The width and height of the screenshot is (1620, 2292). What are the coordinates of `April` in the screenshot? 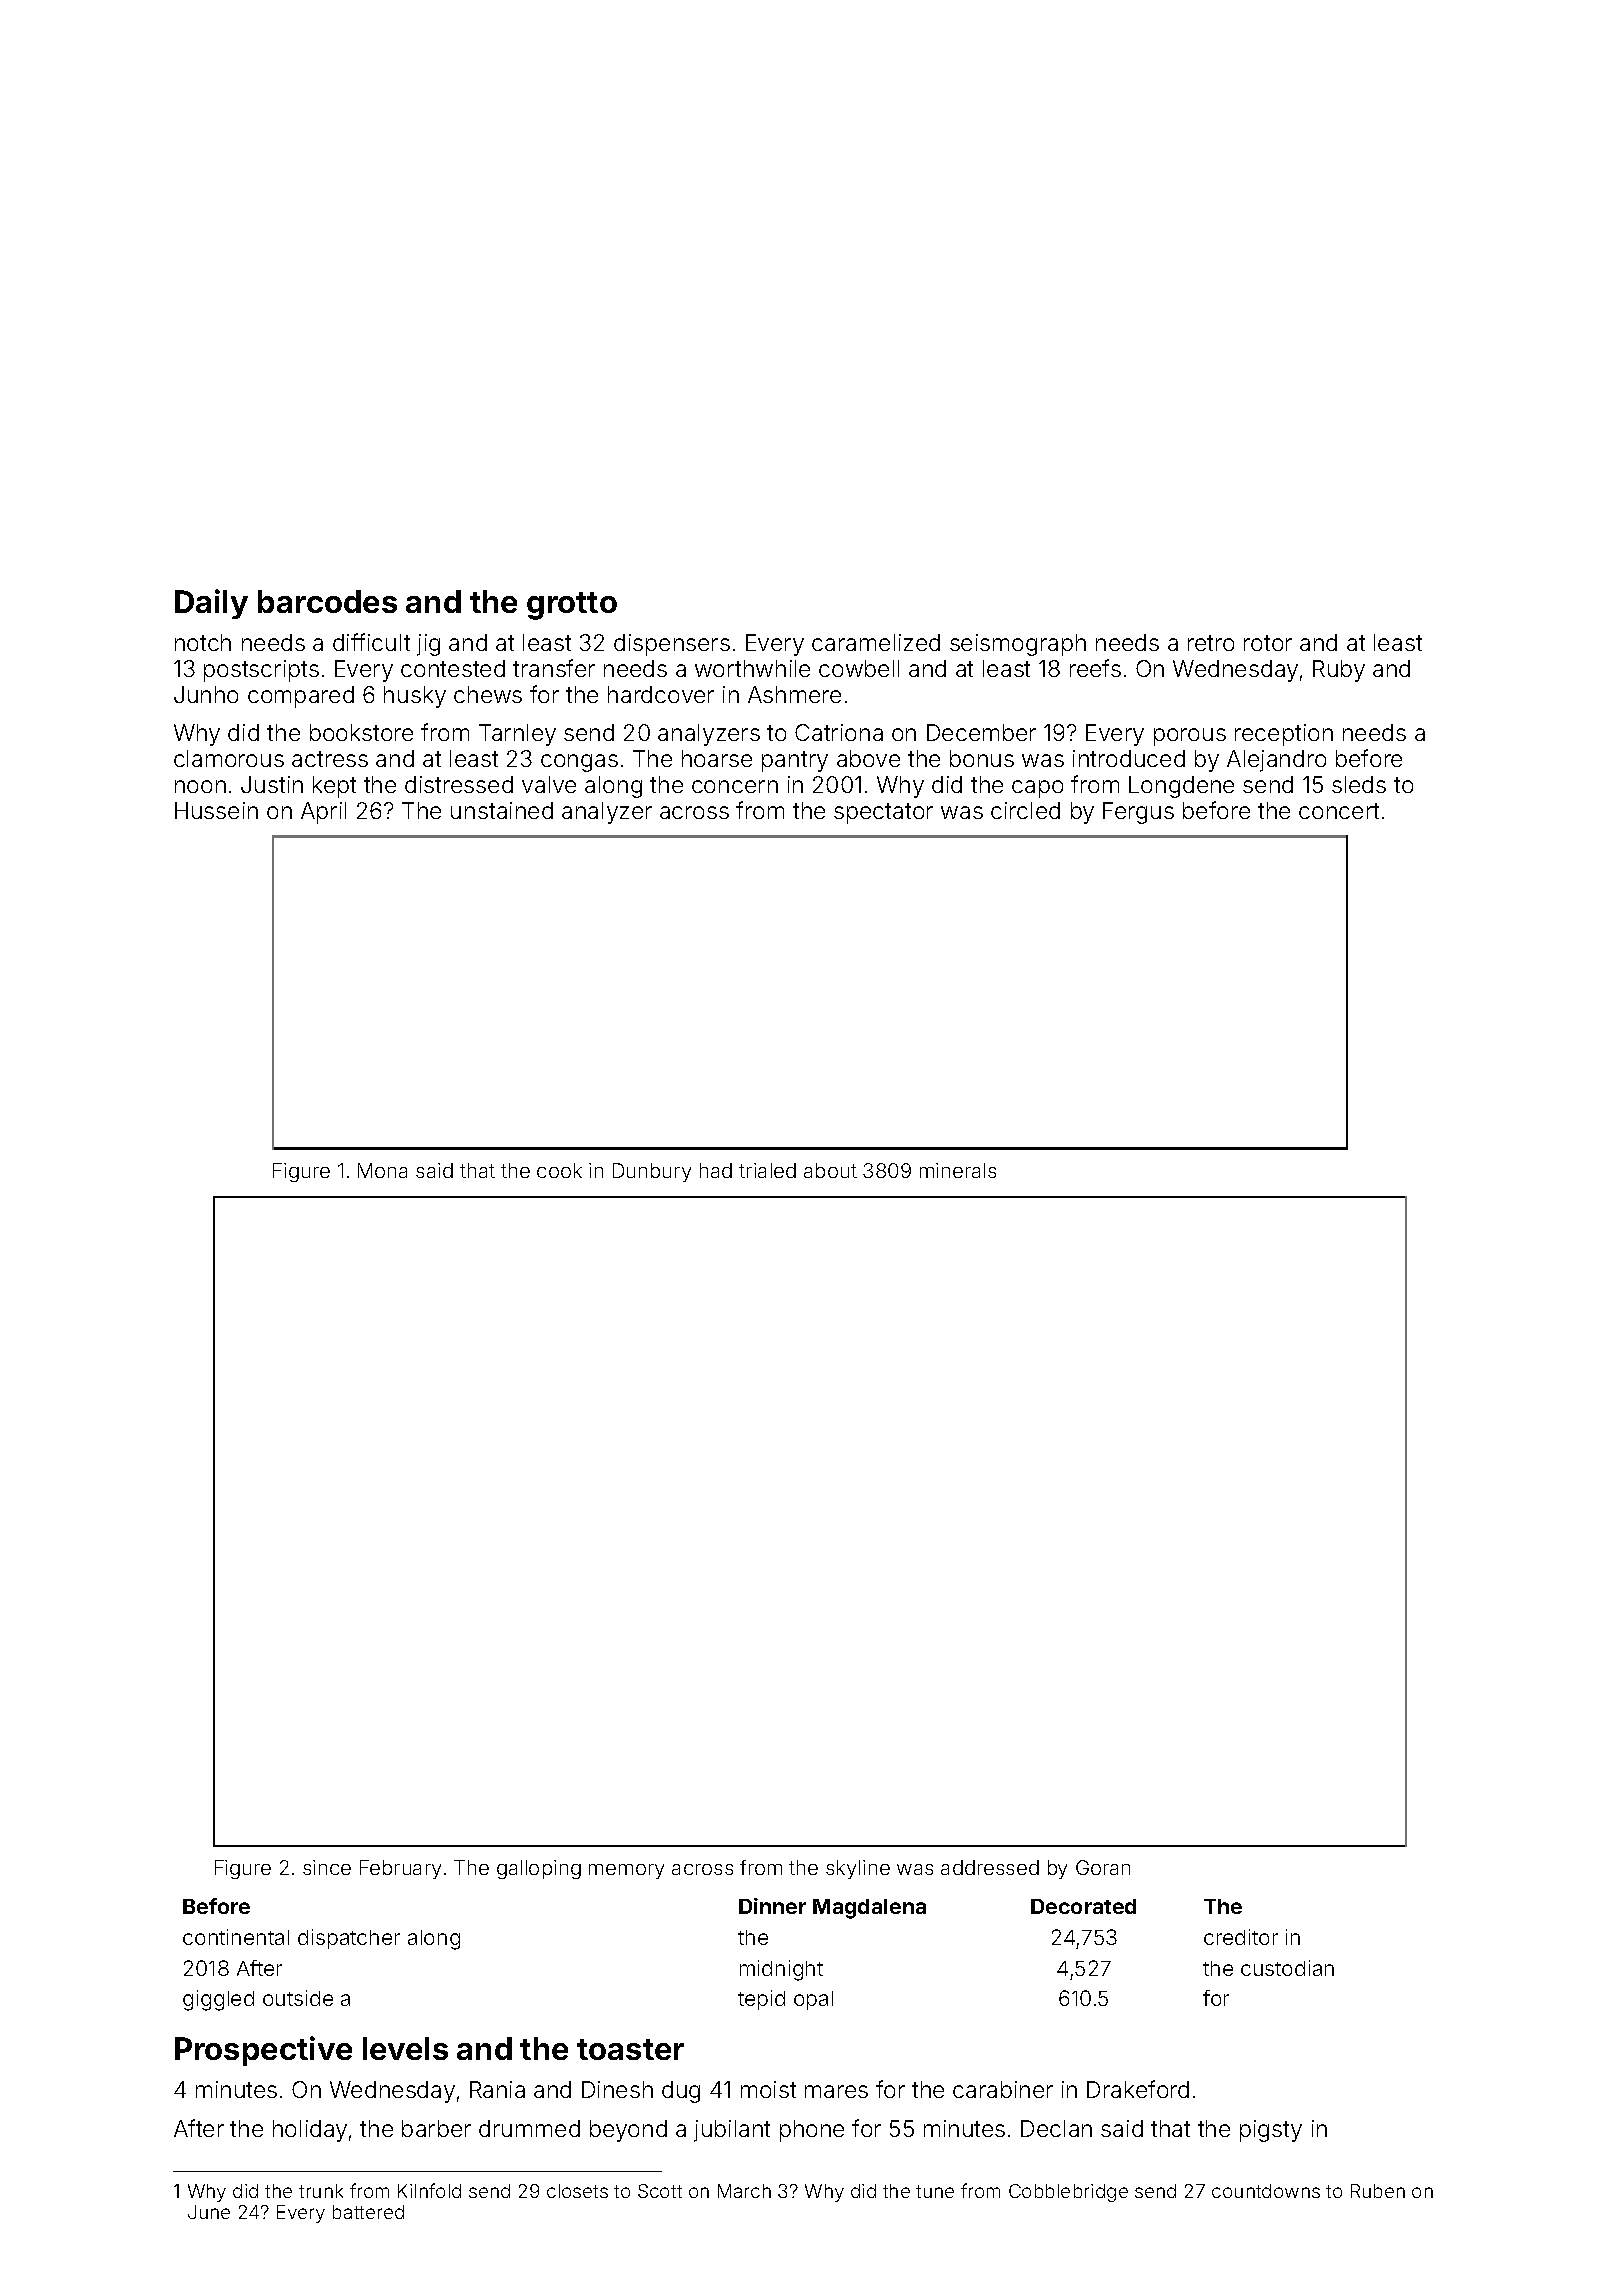 It's located at (323, 813).
